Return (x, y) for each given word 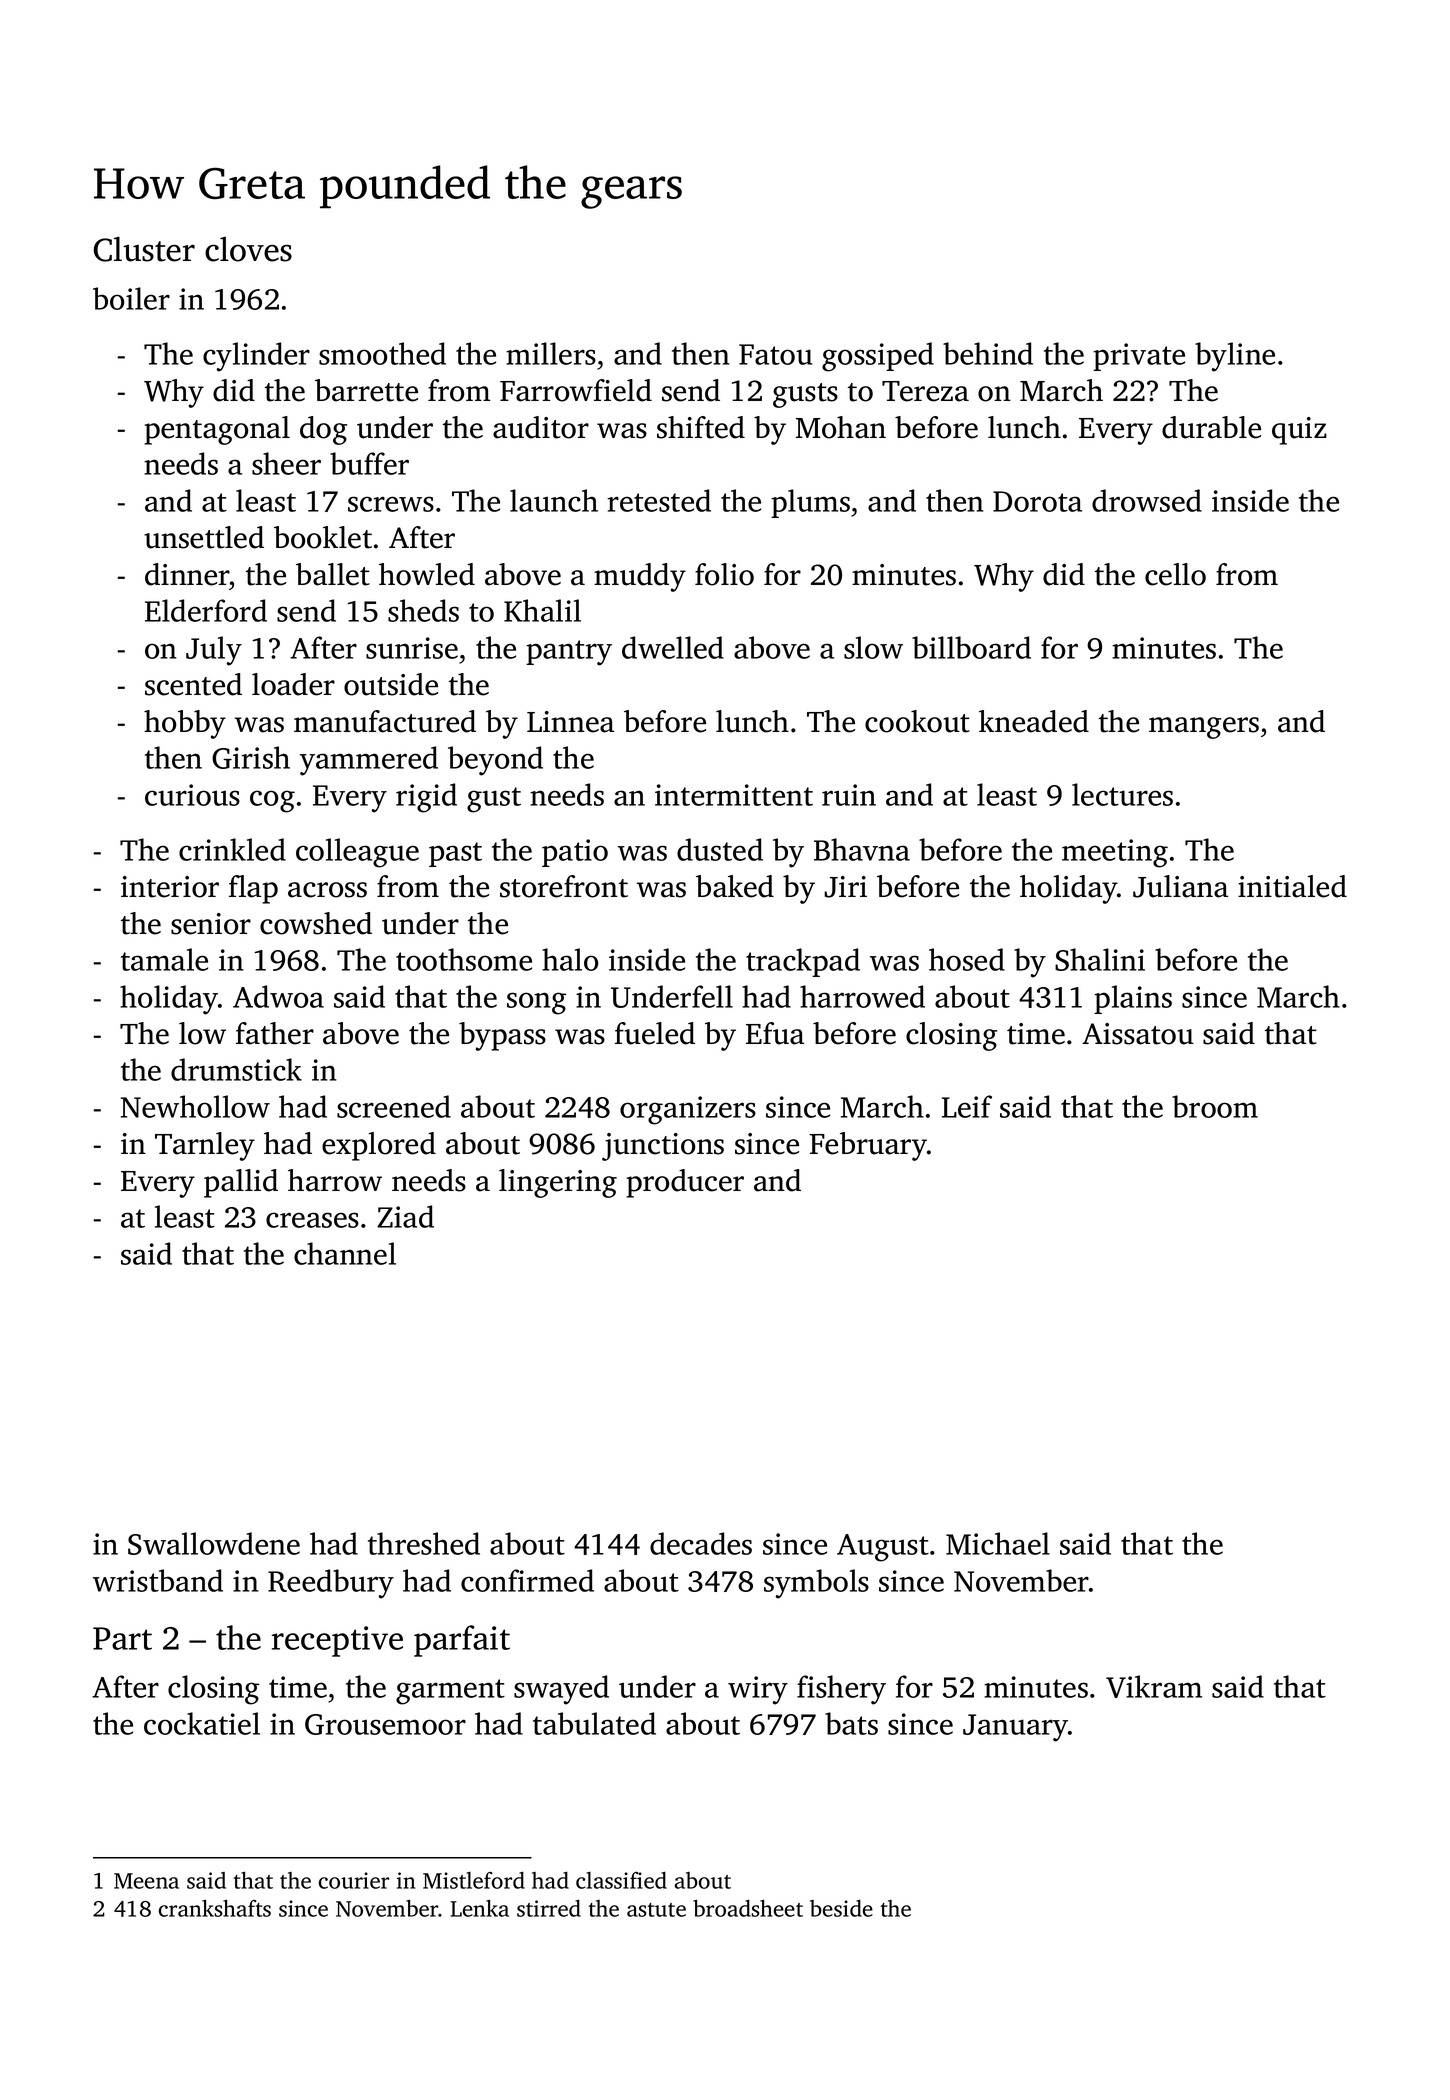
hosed (967, 959)
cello (1175, 574)
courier (354, 1880)
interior (170, 887)
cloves (248, 249)
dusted (720, 849)
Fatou (776, 354)
